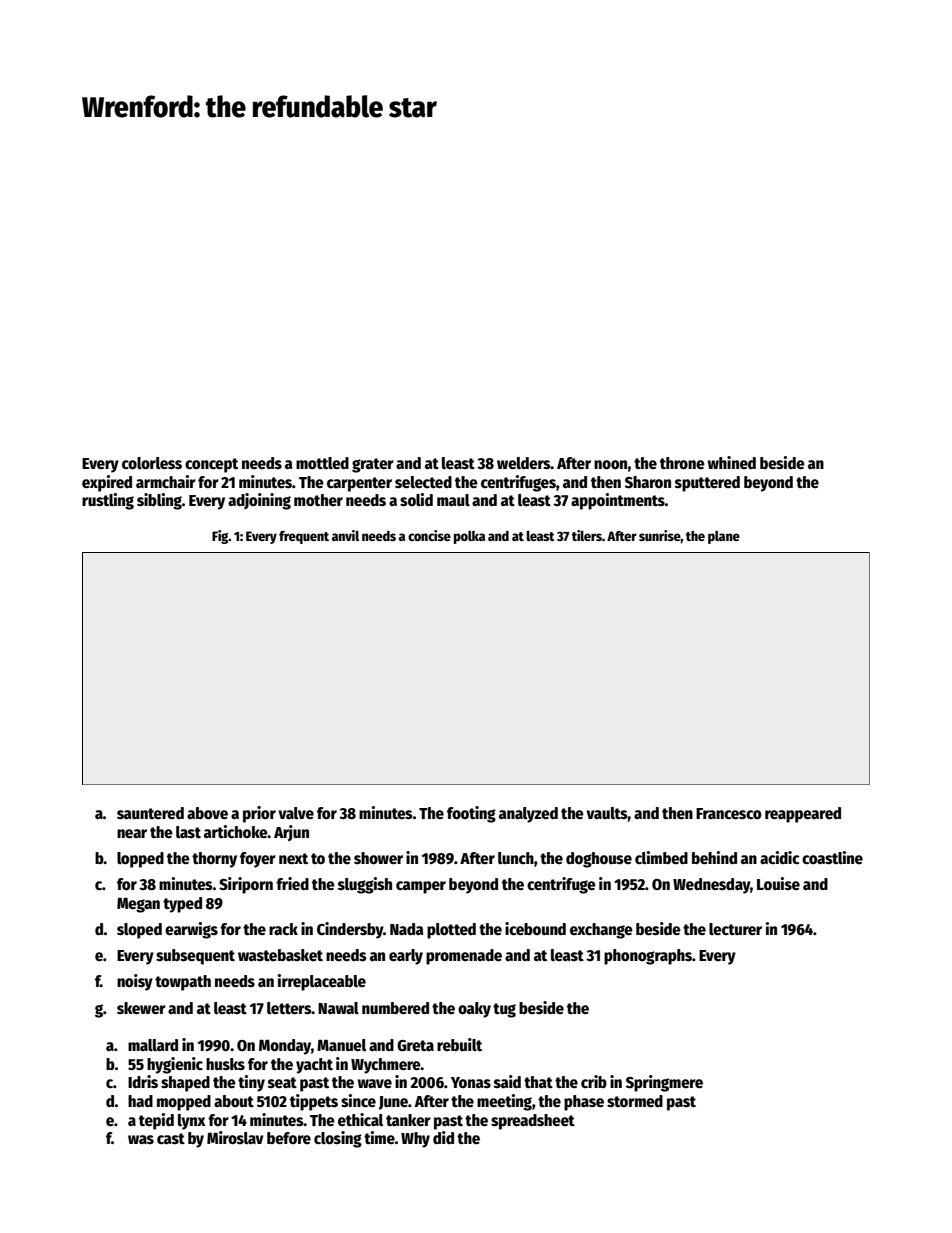 Image resolution: width=952 pixels, height=1233 pixels. I want to click on Fig, so click(220, 537).
